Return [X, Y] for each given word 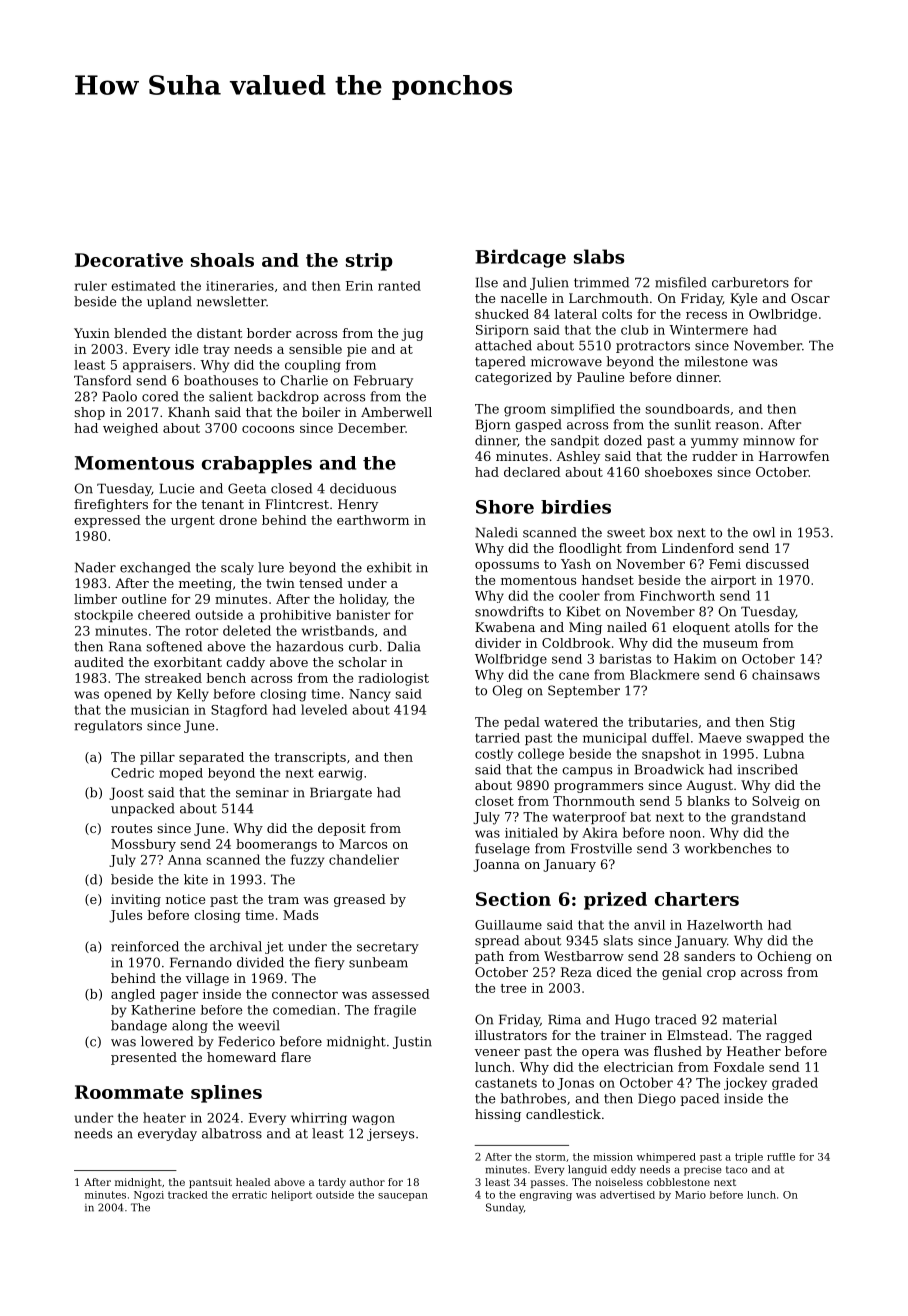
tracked [188, 1195]
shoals [222, 260]
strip [369, 262]
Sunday [505, 1208]
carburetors [750, 282]
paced [699, 1099]
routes [131, 828]
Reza [576, 972]
